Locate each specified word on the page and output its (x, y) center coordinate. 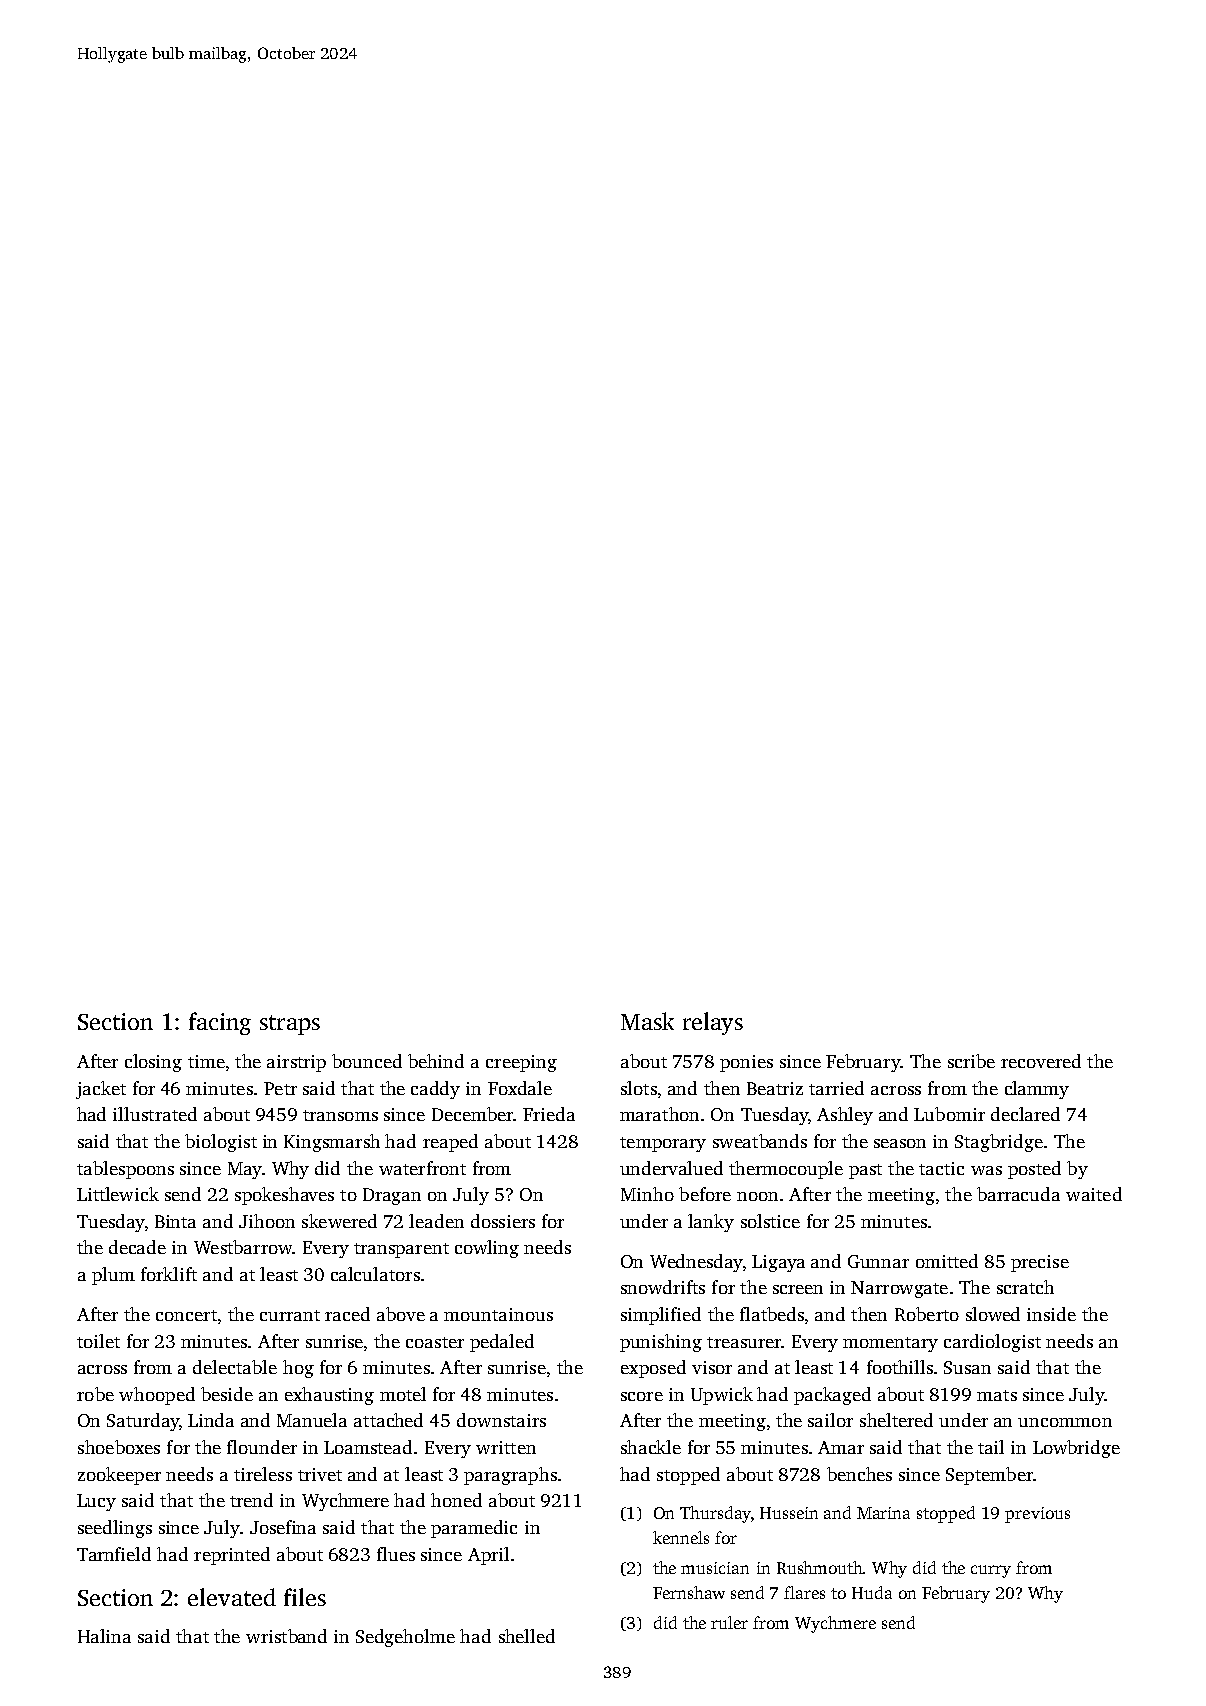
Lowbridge (1076, 1449)
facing (220, 1023)
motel (403, 1394)
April (488, 1556)
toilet (98, 1341)
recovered (1041, 1061)
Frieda (549, 1114)
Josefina (283, 1527)
